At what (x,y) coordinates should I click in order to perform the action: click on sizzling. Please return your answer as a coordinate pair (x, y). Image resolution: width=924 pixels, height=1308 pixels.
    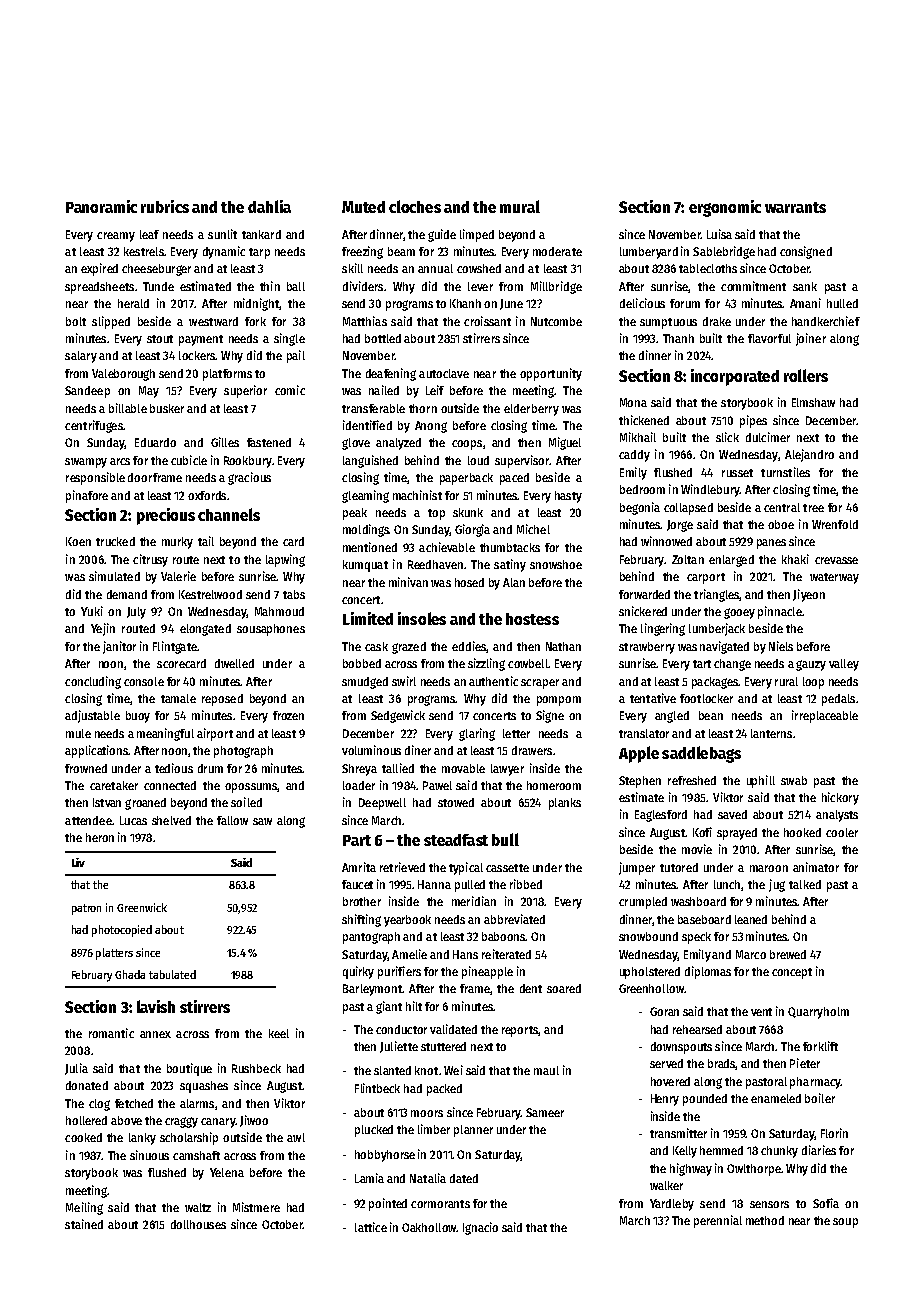
    Looking at the image, I should click on (486, 664).
